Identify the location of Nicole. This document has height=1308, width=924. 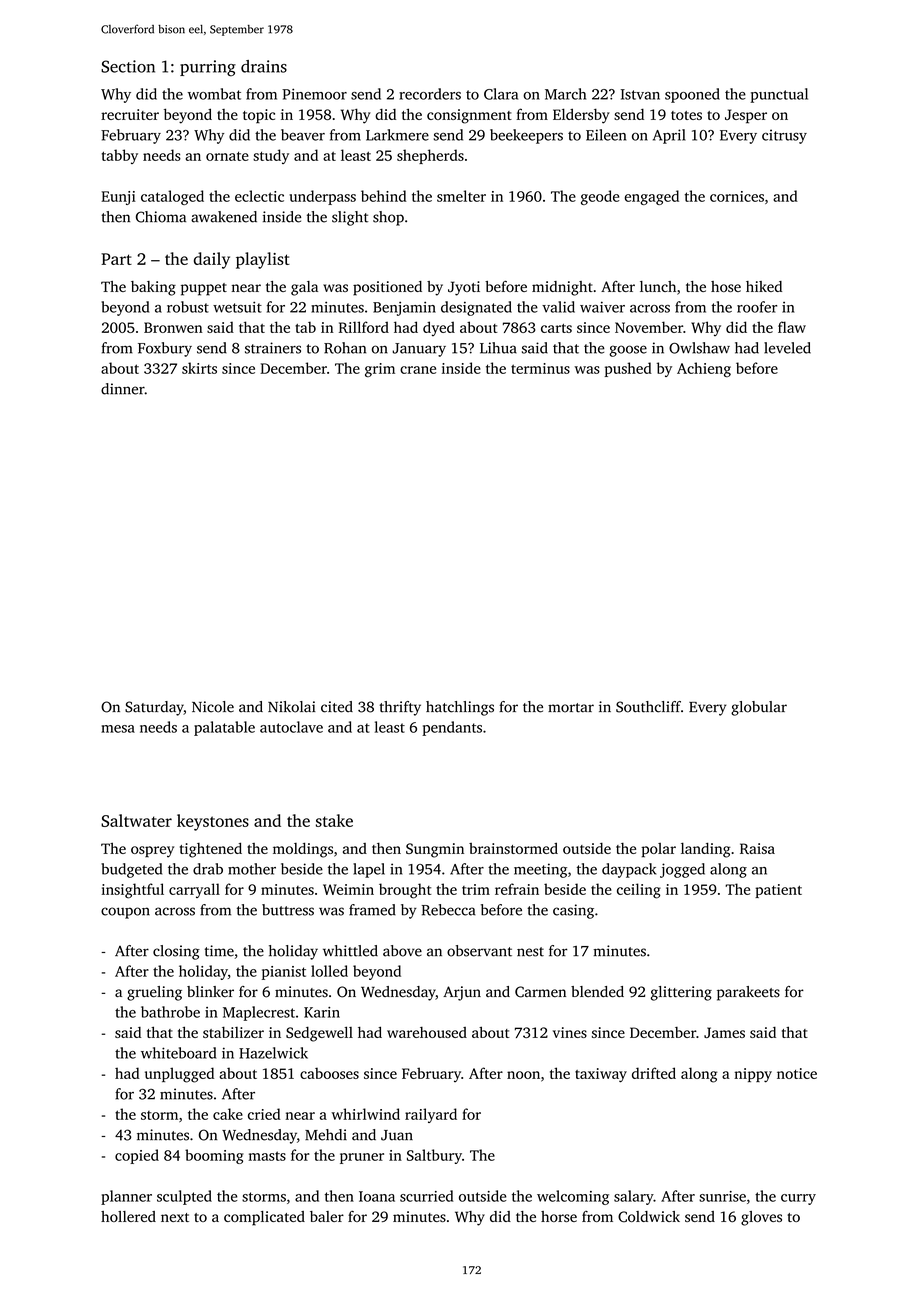
(213, 707).
